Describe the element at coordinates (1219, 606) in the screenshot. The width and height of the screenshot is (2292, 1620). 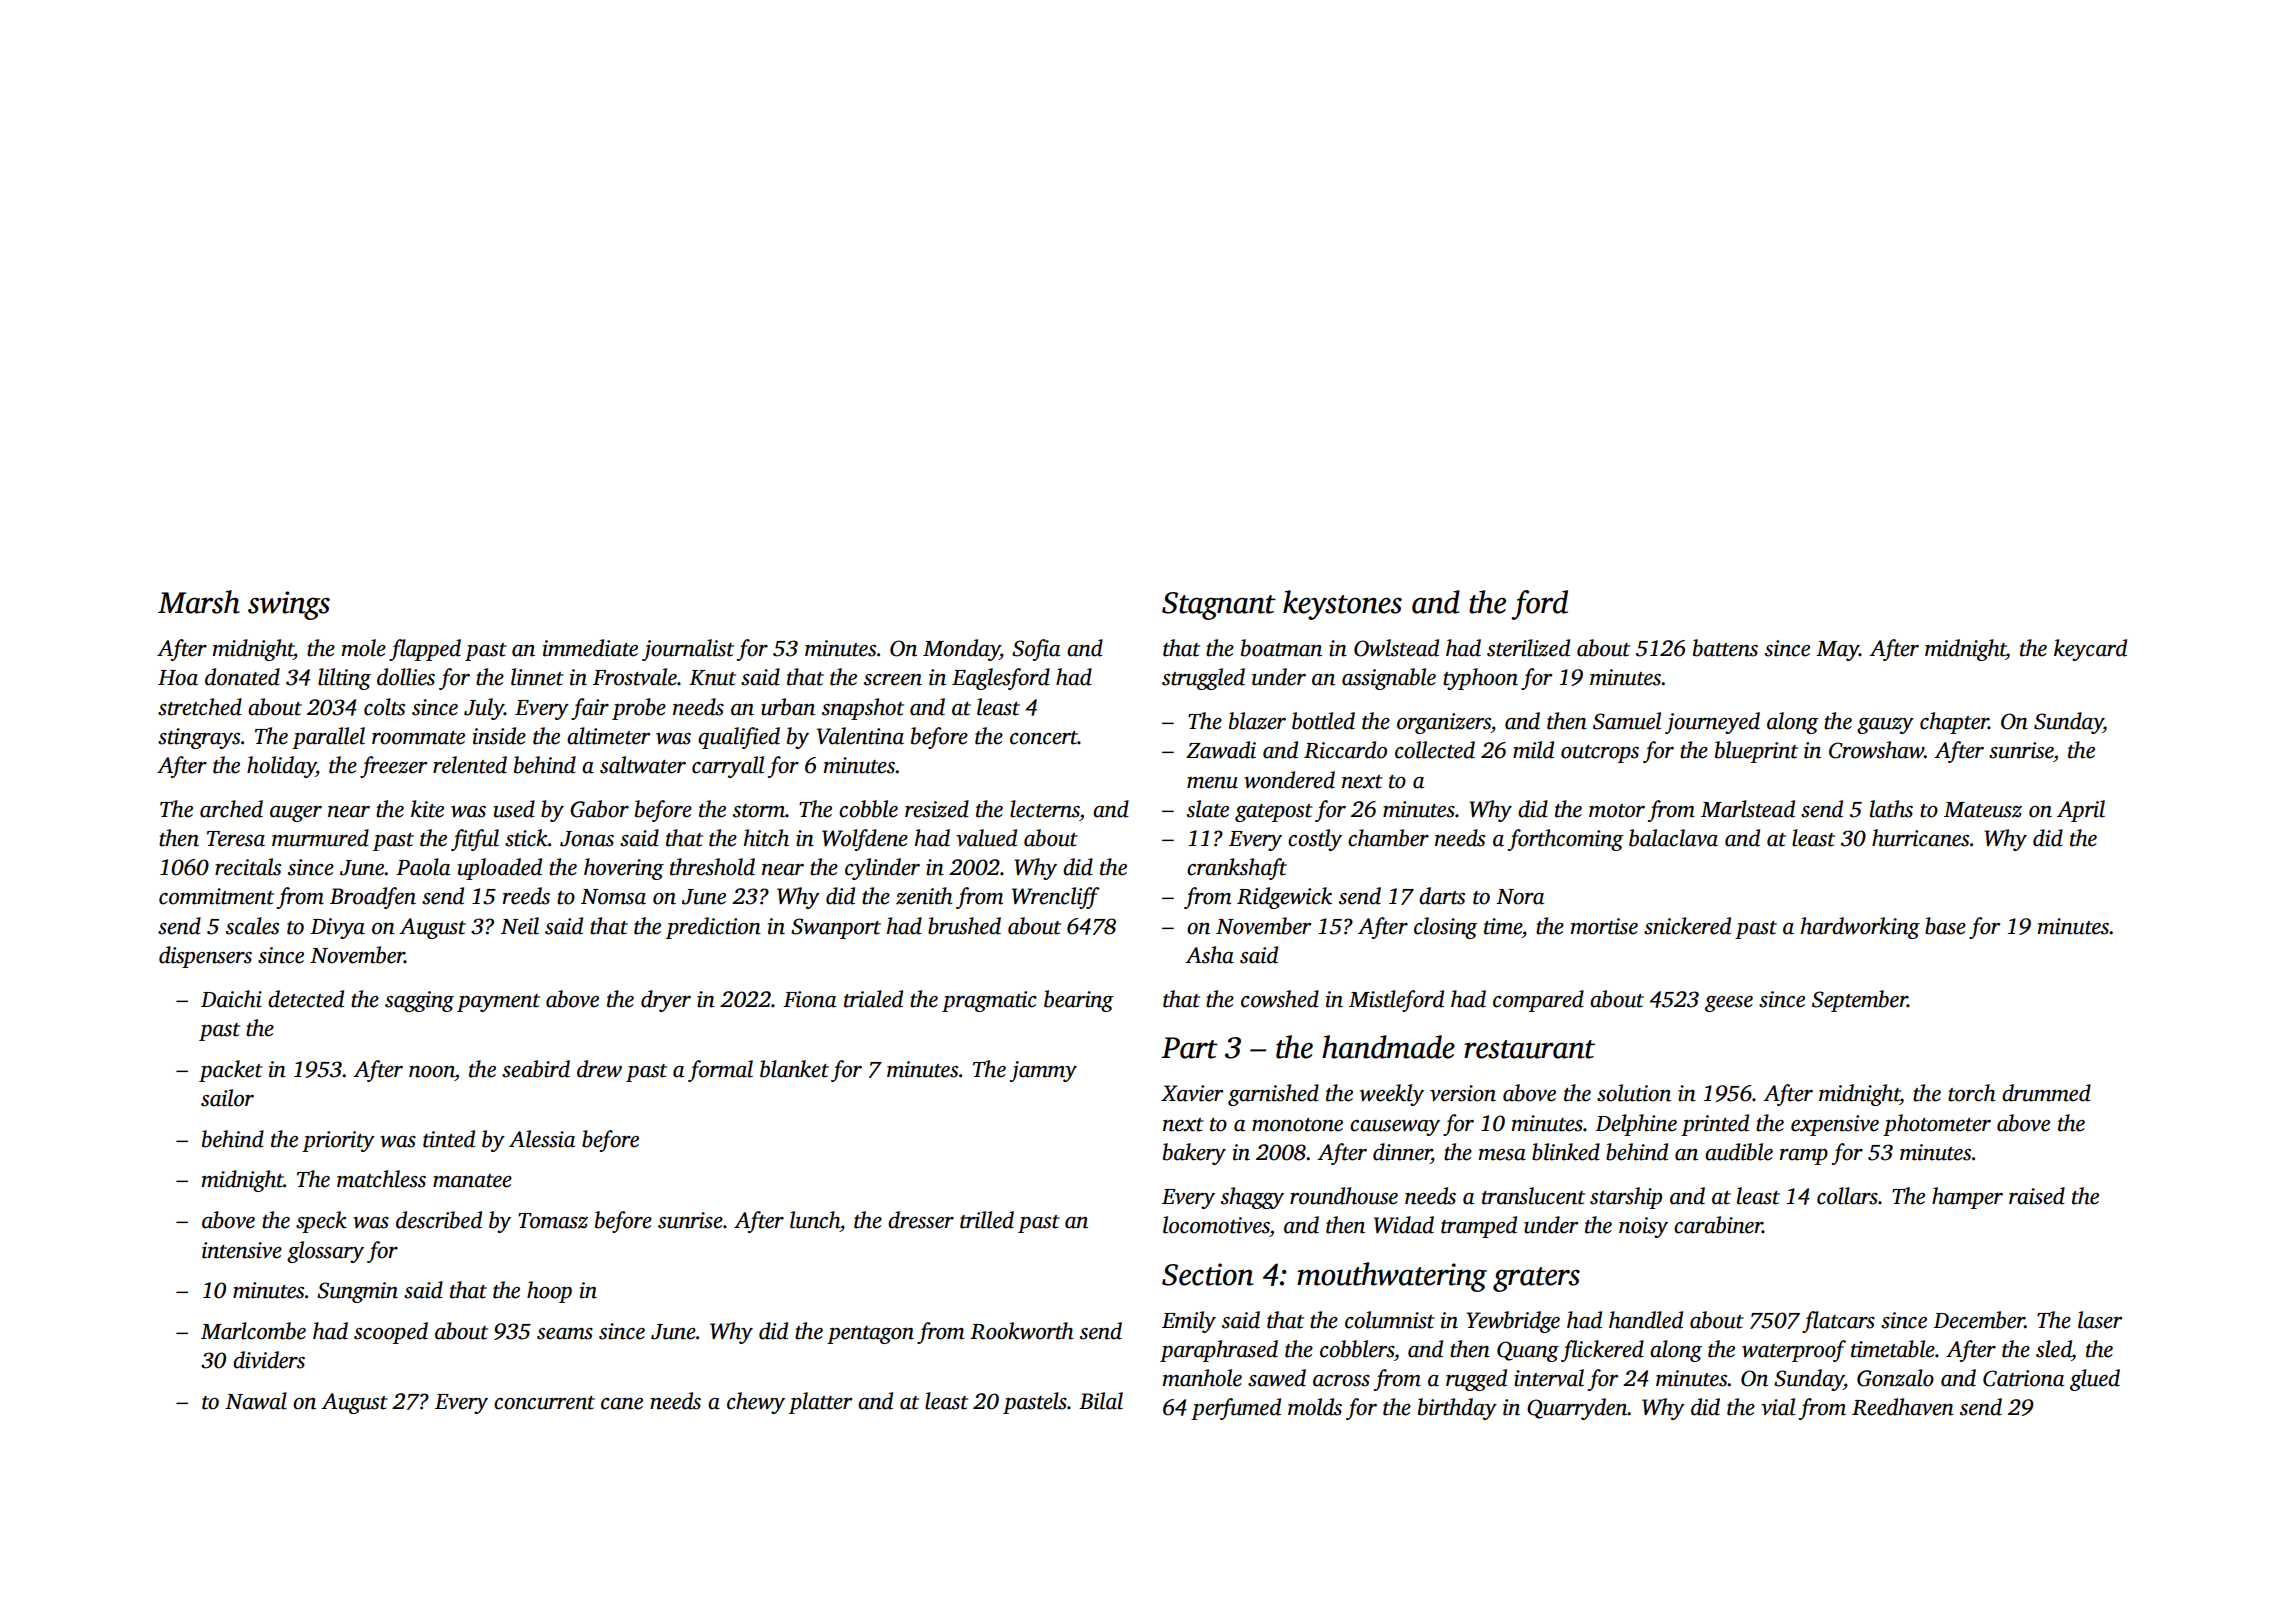
I see `Stagnant` at that location.
